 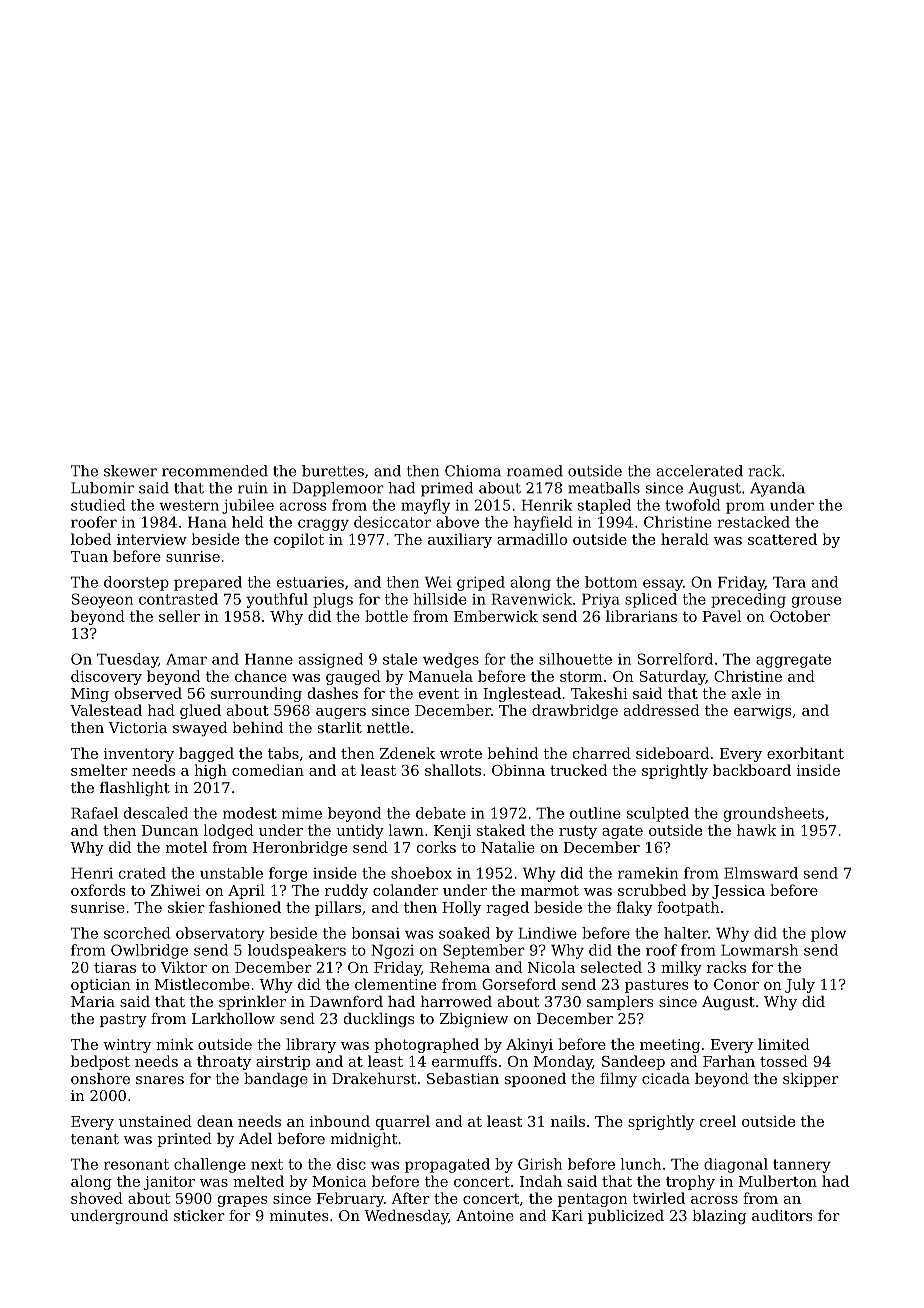 I want to click on spooned, so click(x=535, y=1080).
